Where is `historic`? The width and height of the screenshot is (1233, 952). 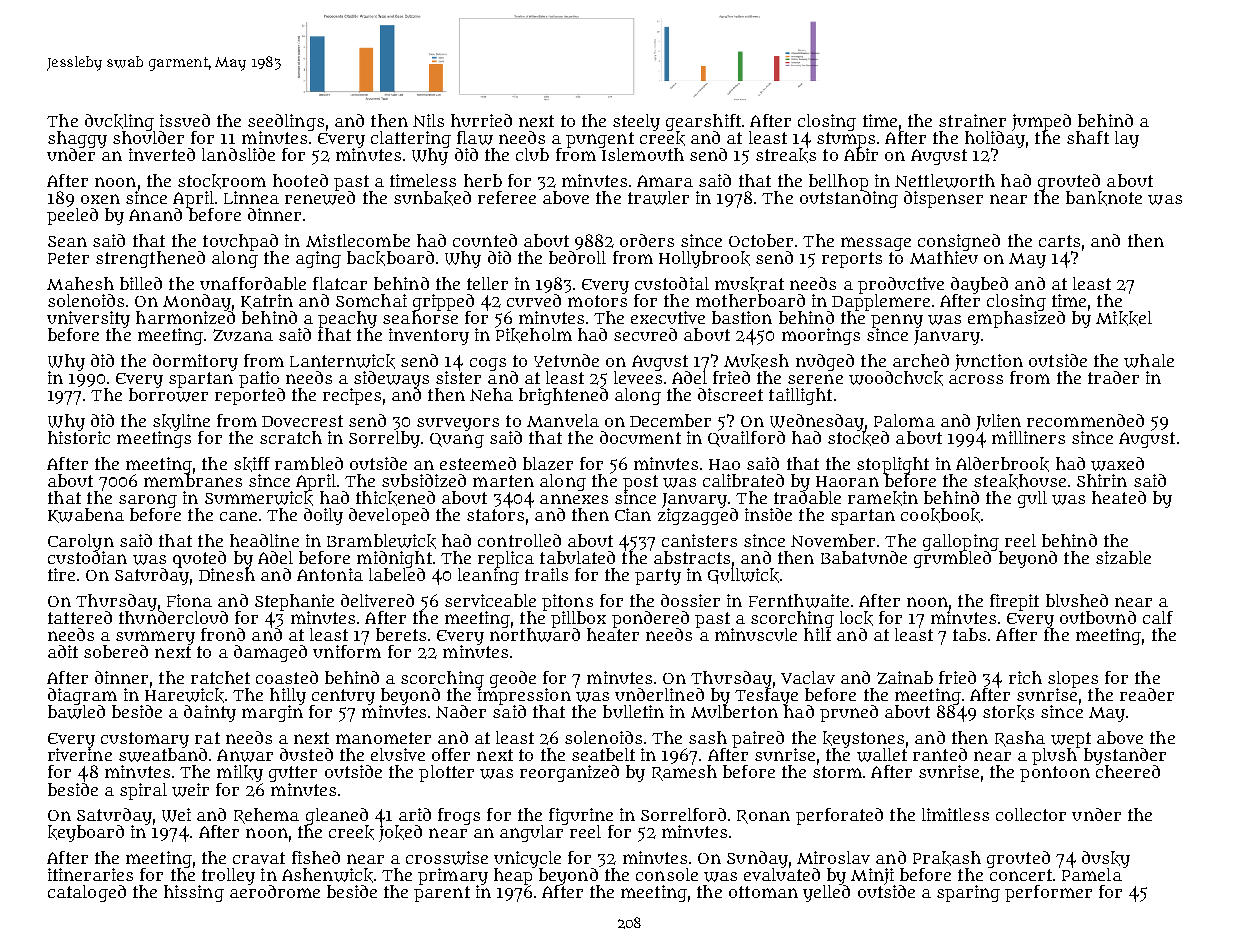
historic is located at coordinates (79, 437).
